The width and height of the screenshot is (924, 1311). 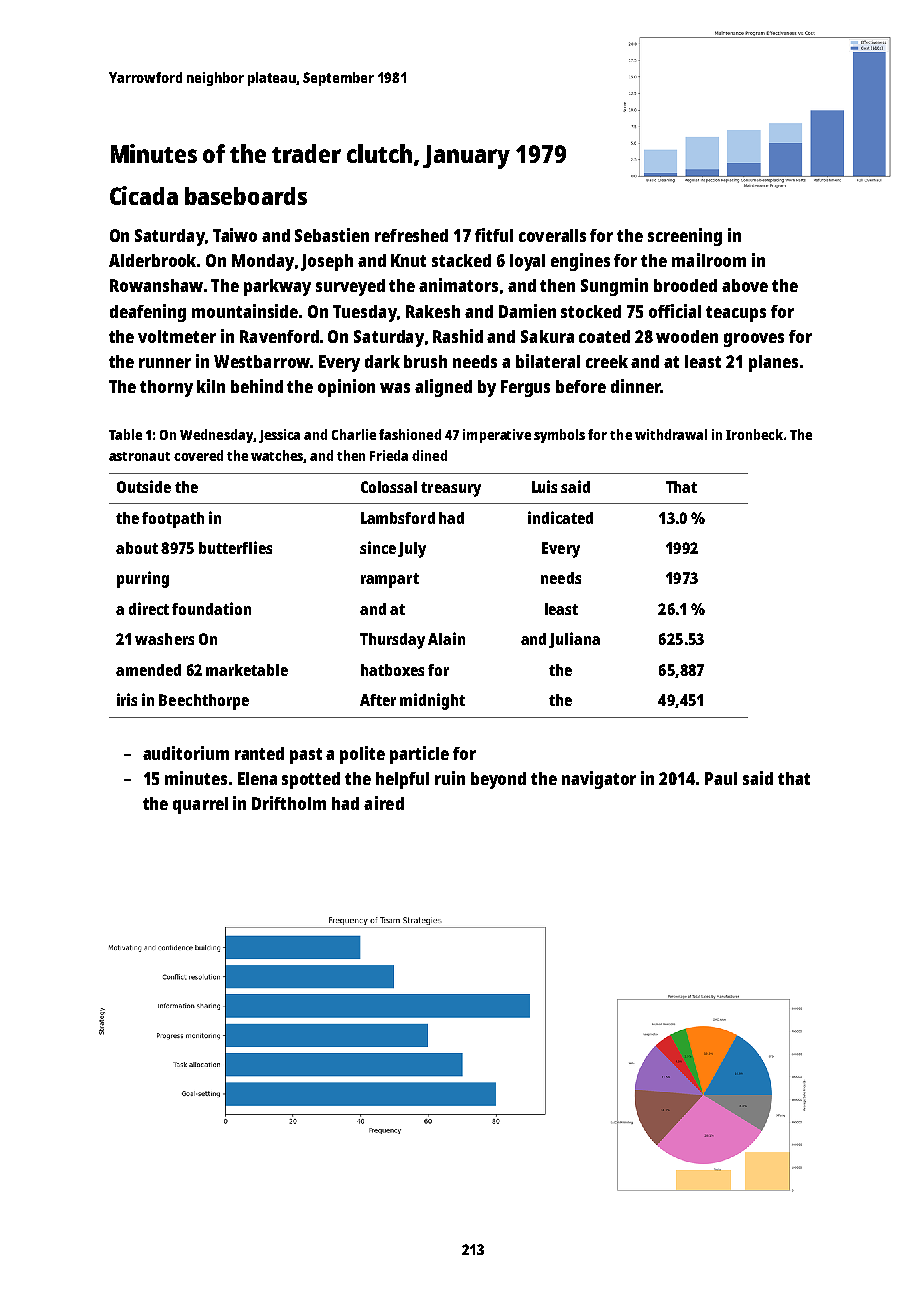 What do you see at coordinates (754, 434) in the screenshot?
I see `Ironbeck` at bounding box center [754, 434].
